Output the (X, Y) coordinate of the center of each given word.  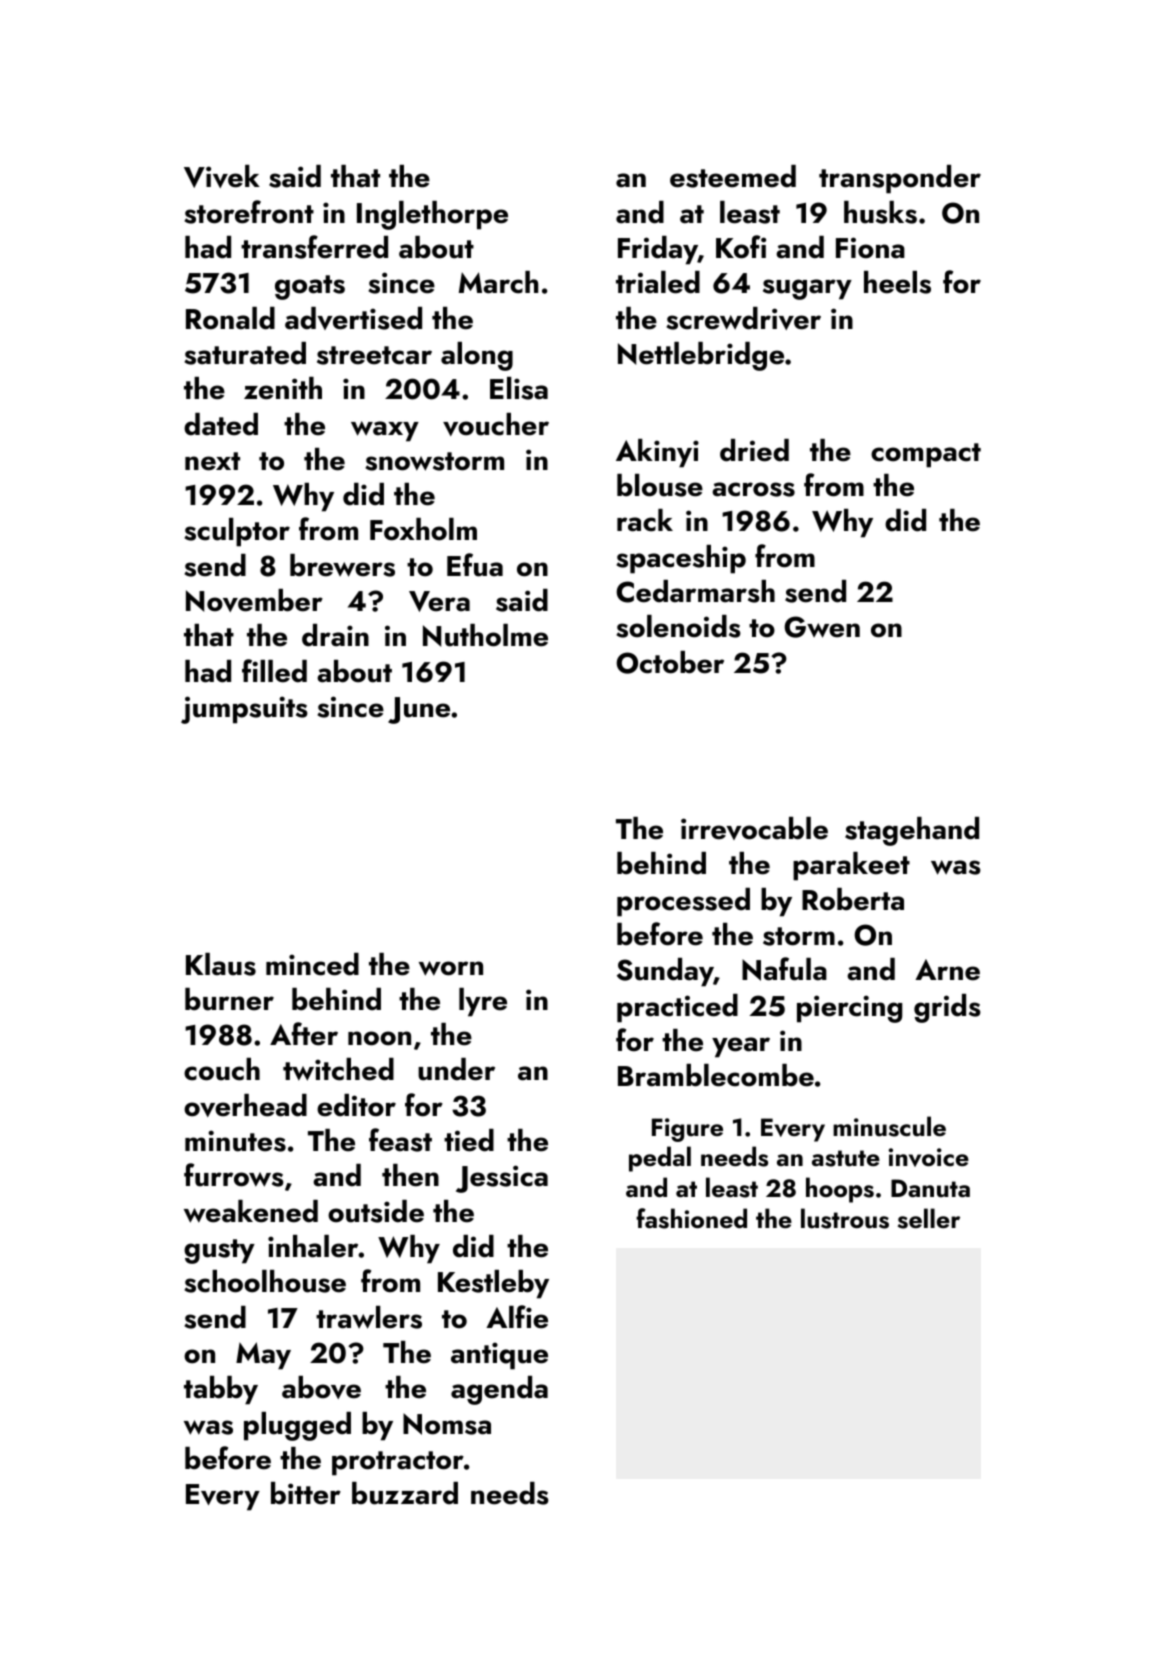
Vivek (222, 176)
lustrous (845, 1218)
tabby (221, 1390)
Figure (687, 1130)
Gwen (822, 627)
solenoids (678, 626)
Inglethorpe (432, 215)
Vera (439, 601)
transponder (900, 179)
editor (356, 1105)
